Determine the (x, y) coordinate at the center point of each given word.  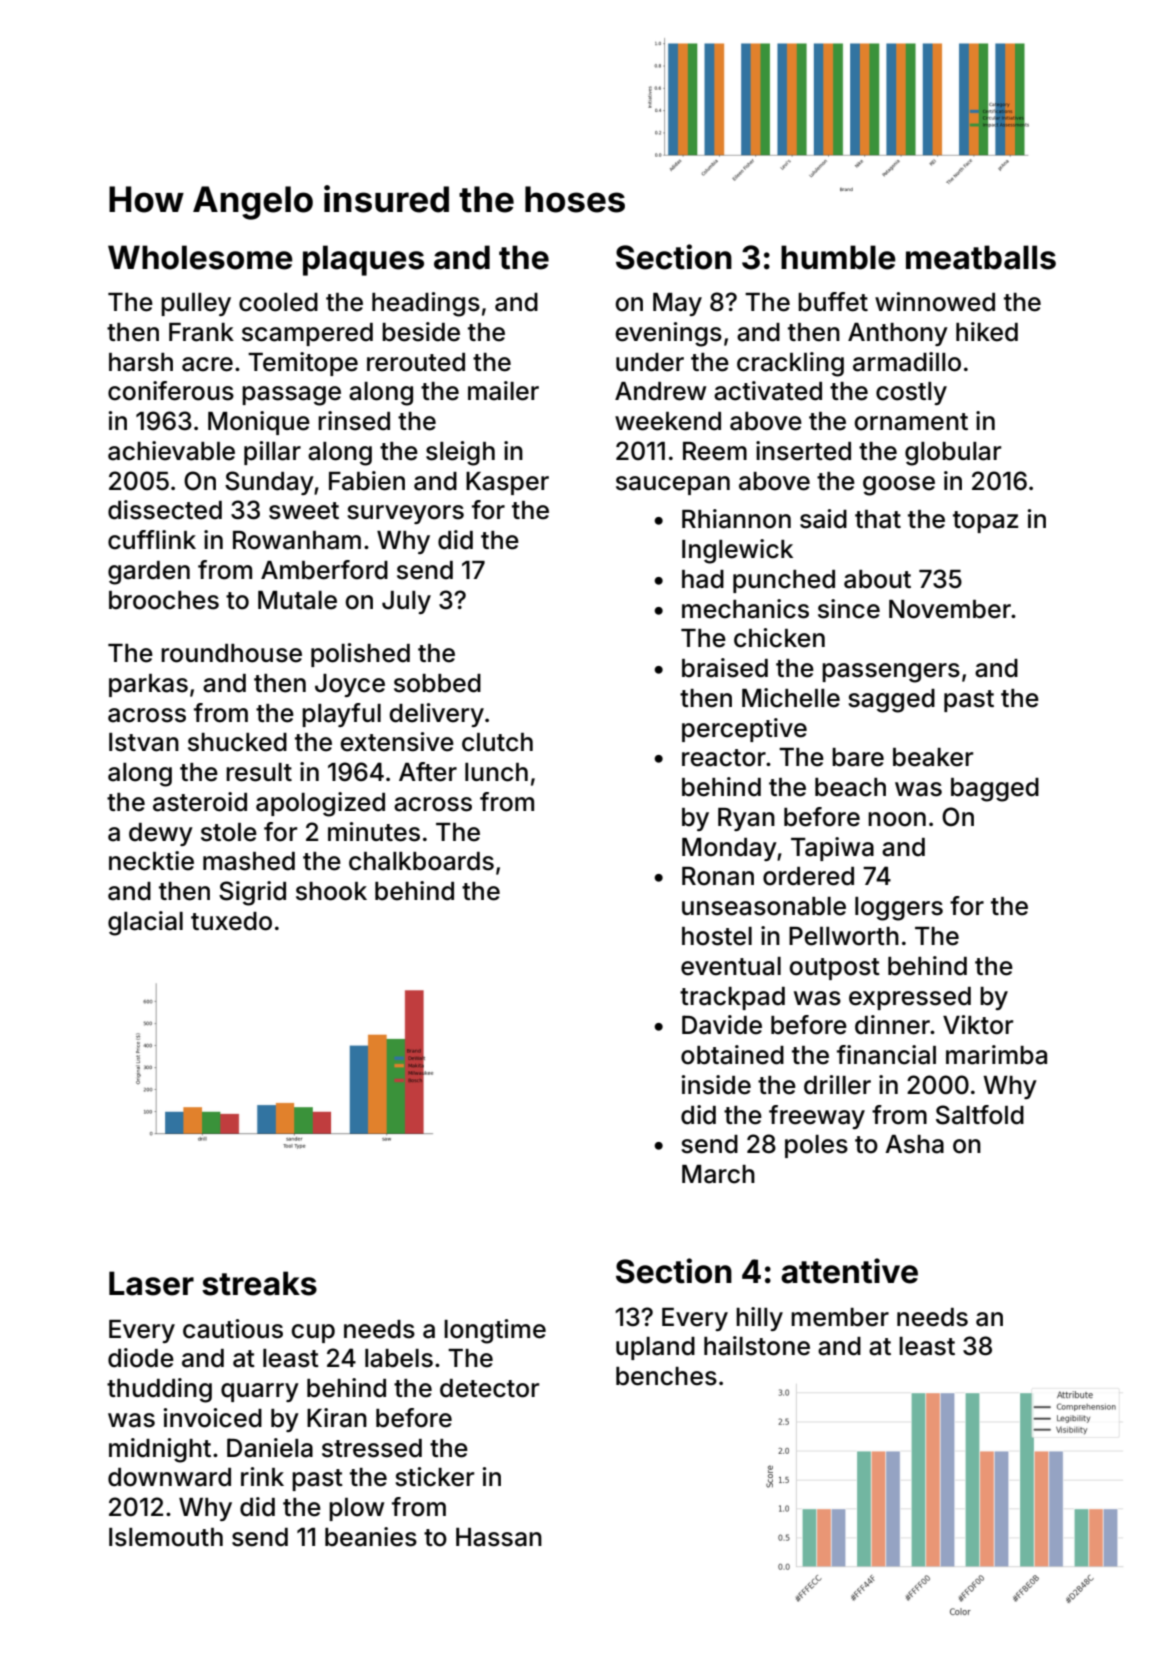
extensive (397, 742)
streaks (259, 1283)
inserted (803, 451)
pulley (196, 304)
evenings (669, 334)
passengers (891, 673)
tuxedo (231, 921)
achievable (171, 451)
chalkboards (421, 861)
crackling (790, 364)
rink (262, 1476)
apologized (320, 804)
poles (816, 1146)
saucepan (673, 485)
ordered (808, 876)
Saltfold (980, 1115)
